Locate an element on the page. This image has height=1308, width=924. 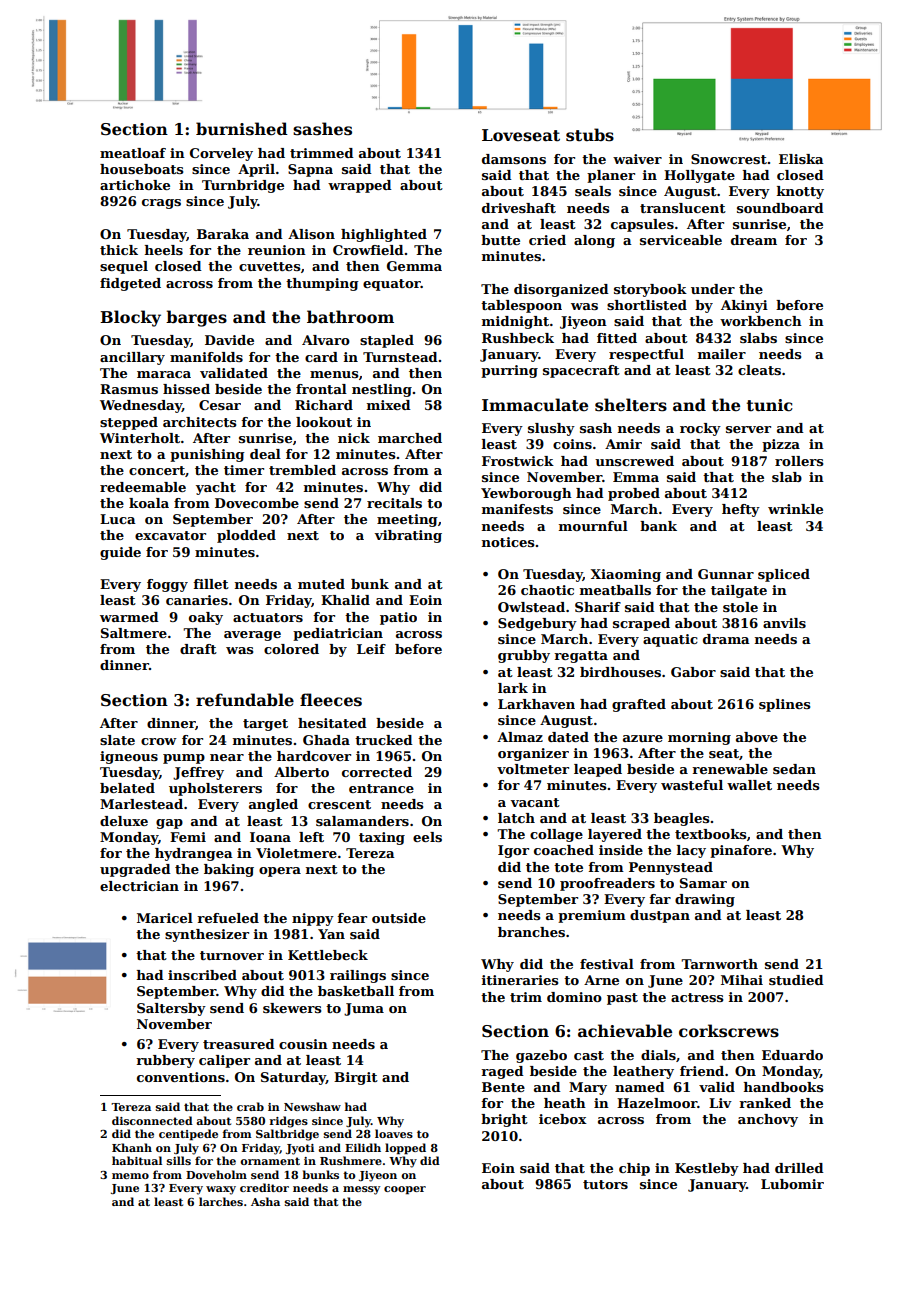
nick is located at coordinates (354, 438).
